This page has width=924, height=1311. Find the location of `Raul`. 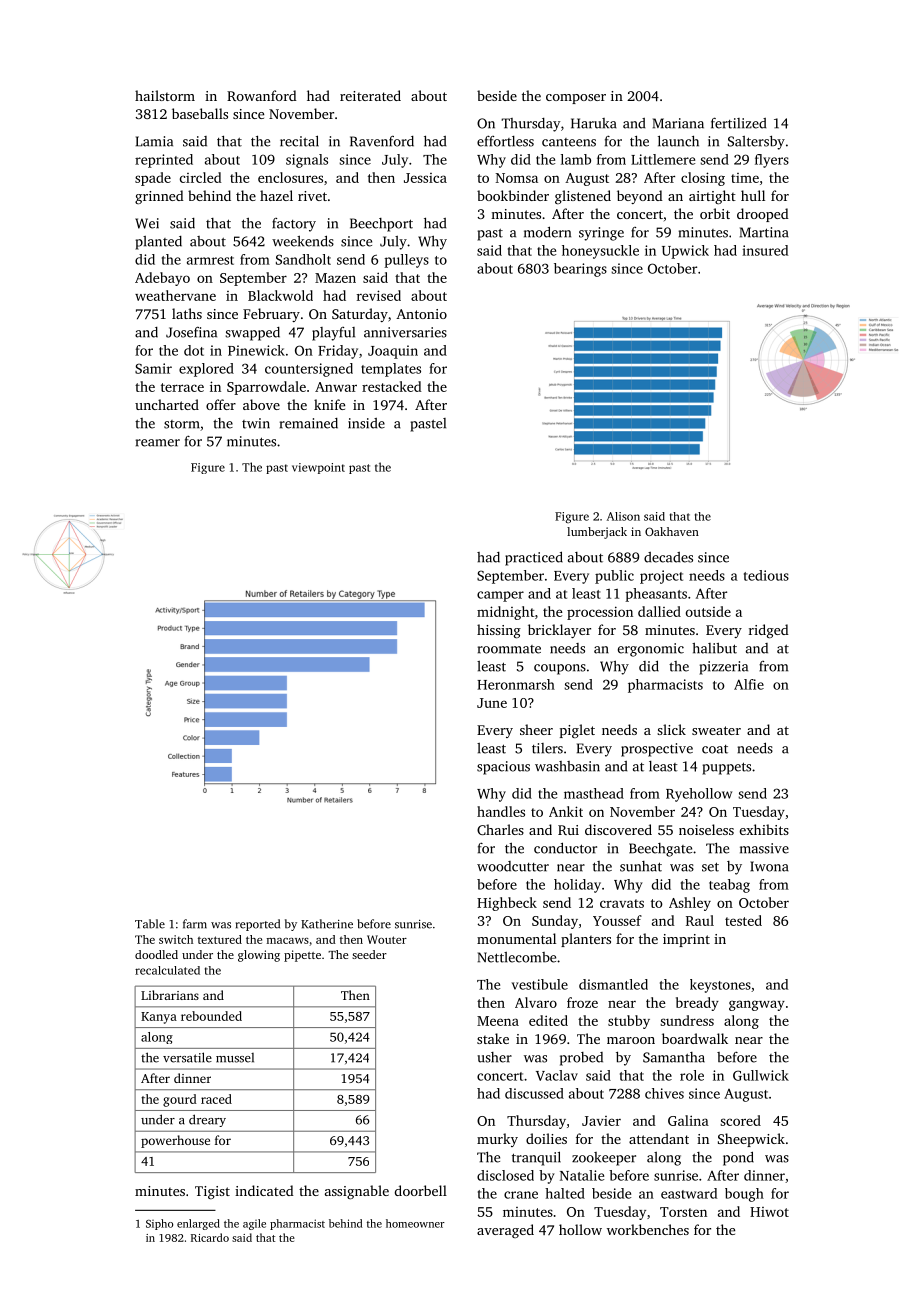

Raul is located at coordinates (700, 920).
